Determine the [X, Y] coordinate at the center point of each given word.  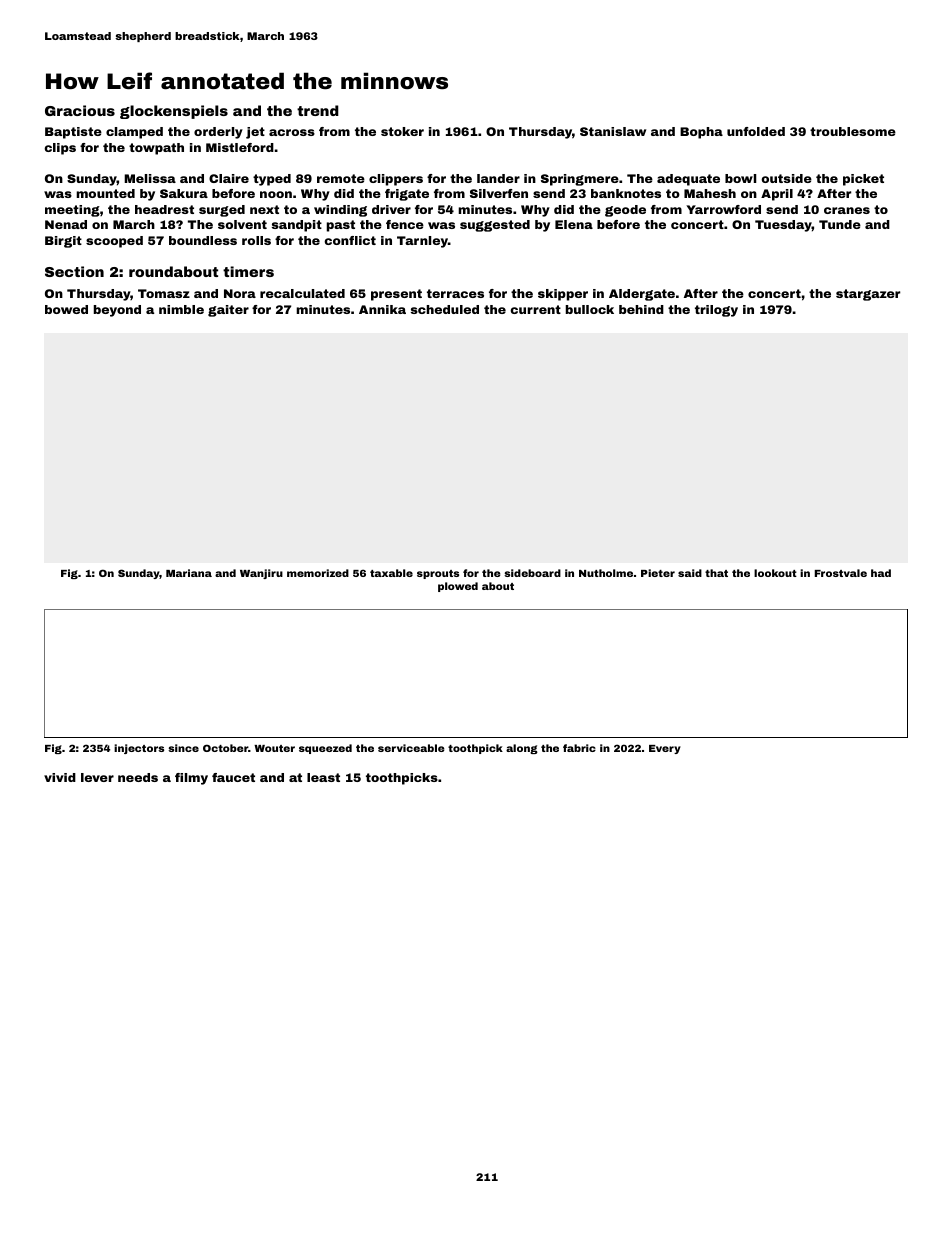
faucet [233, 777]
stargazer [868, 295]
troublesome [853, 131]
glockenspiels [174, 112]
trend [318, 110]
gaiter [228, 311]
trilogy [716, 311]
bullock [590, 309]
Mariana [189, 573]
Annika [382, 309]
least [323, 777]
